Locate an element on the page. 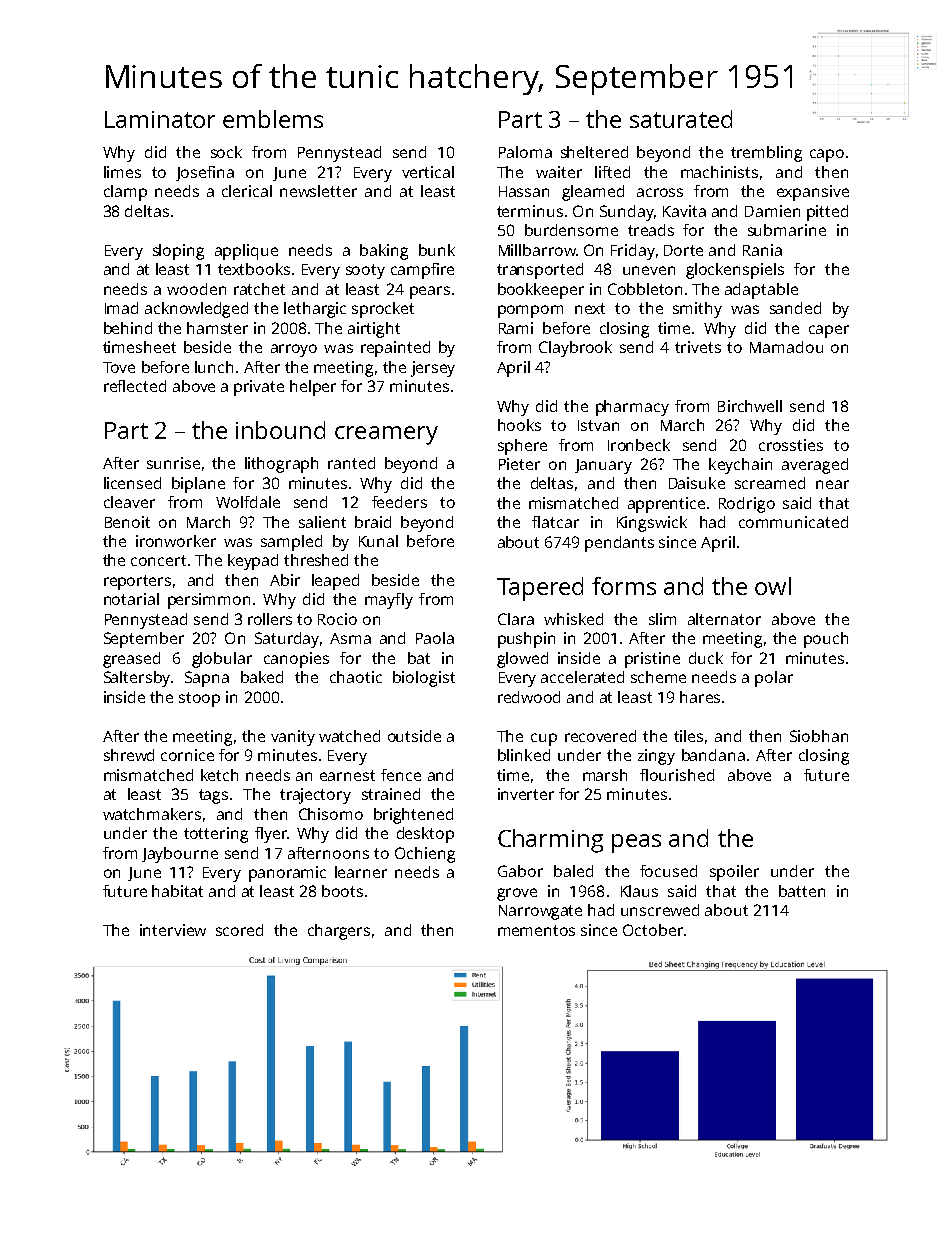  habitat is located at coordinates (177, 891).
